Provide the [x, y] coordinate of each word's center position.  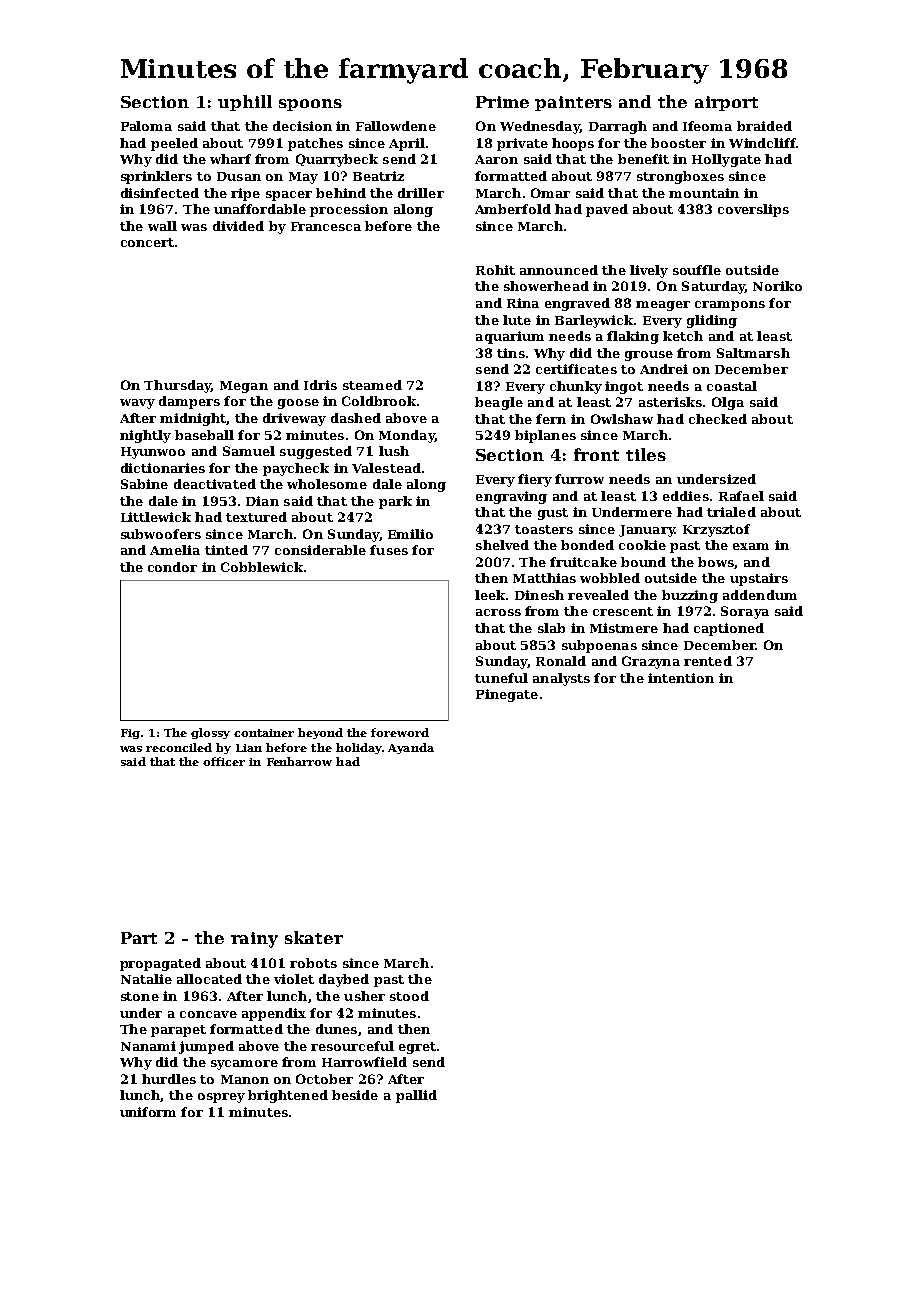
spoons [310, 105]
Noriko [777, 286]
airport [726, 103]
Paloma [146, 126]
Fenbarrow [299, 761]
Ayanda [411, 748]
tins [511, 353]
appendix [274, 1014]
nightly [145, 436]
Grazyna [651, 662]
